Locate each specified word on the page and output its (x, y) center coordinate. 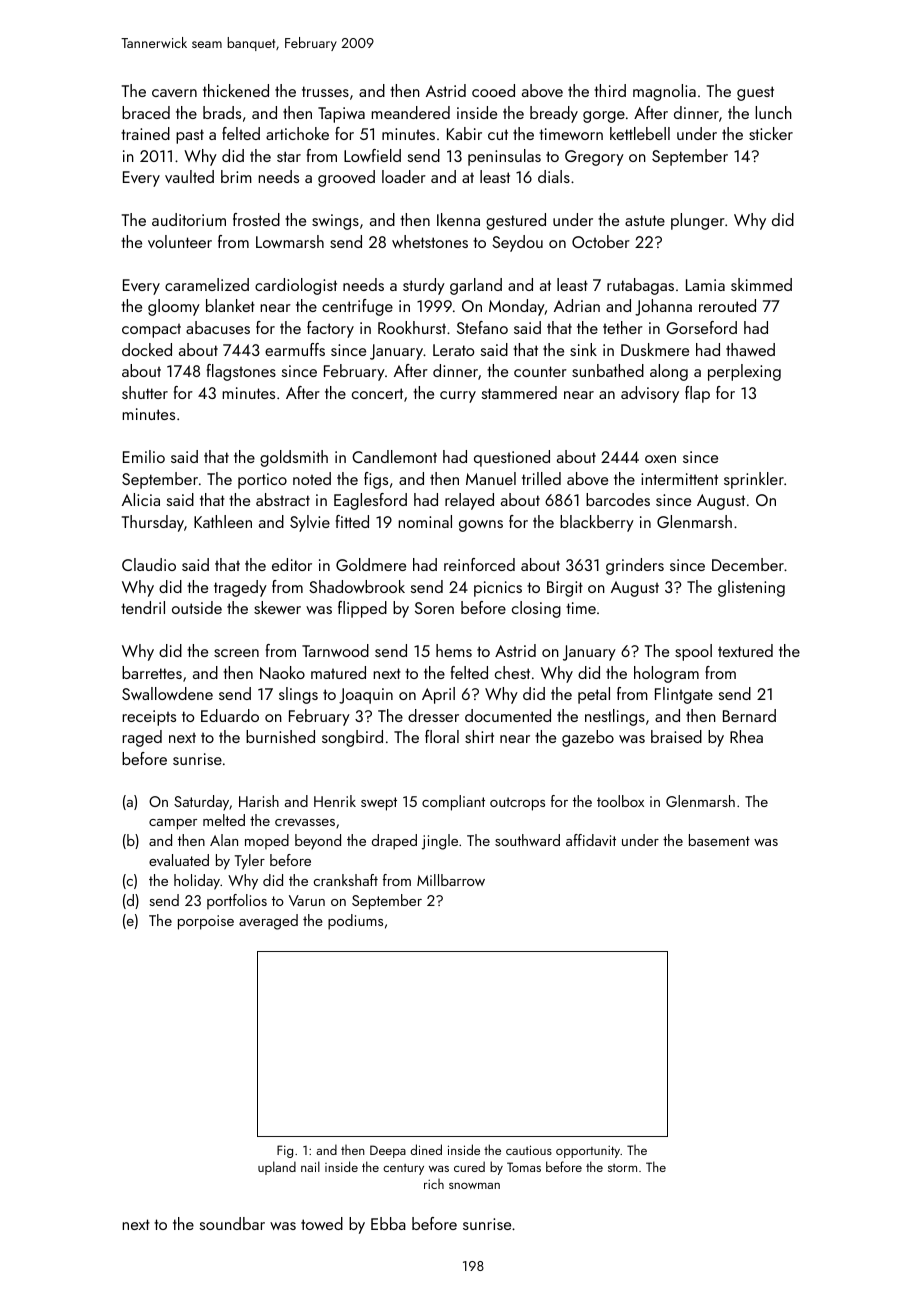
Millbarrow (451, 880)
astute (645, 220)
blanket (230, 305)
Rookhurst (412, 327)
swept (379, 804)
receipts (149, 718)
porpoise (206, 922)
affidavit (591, 840)
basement (719, 840)
